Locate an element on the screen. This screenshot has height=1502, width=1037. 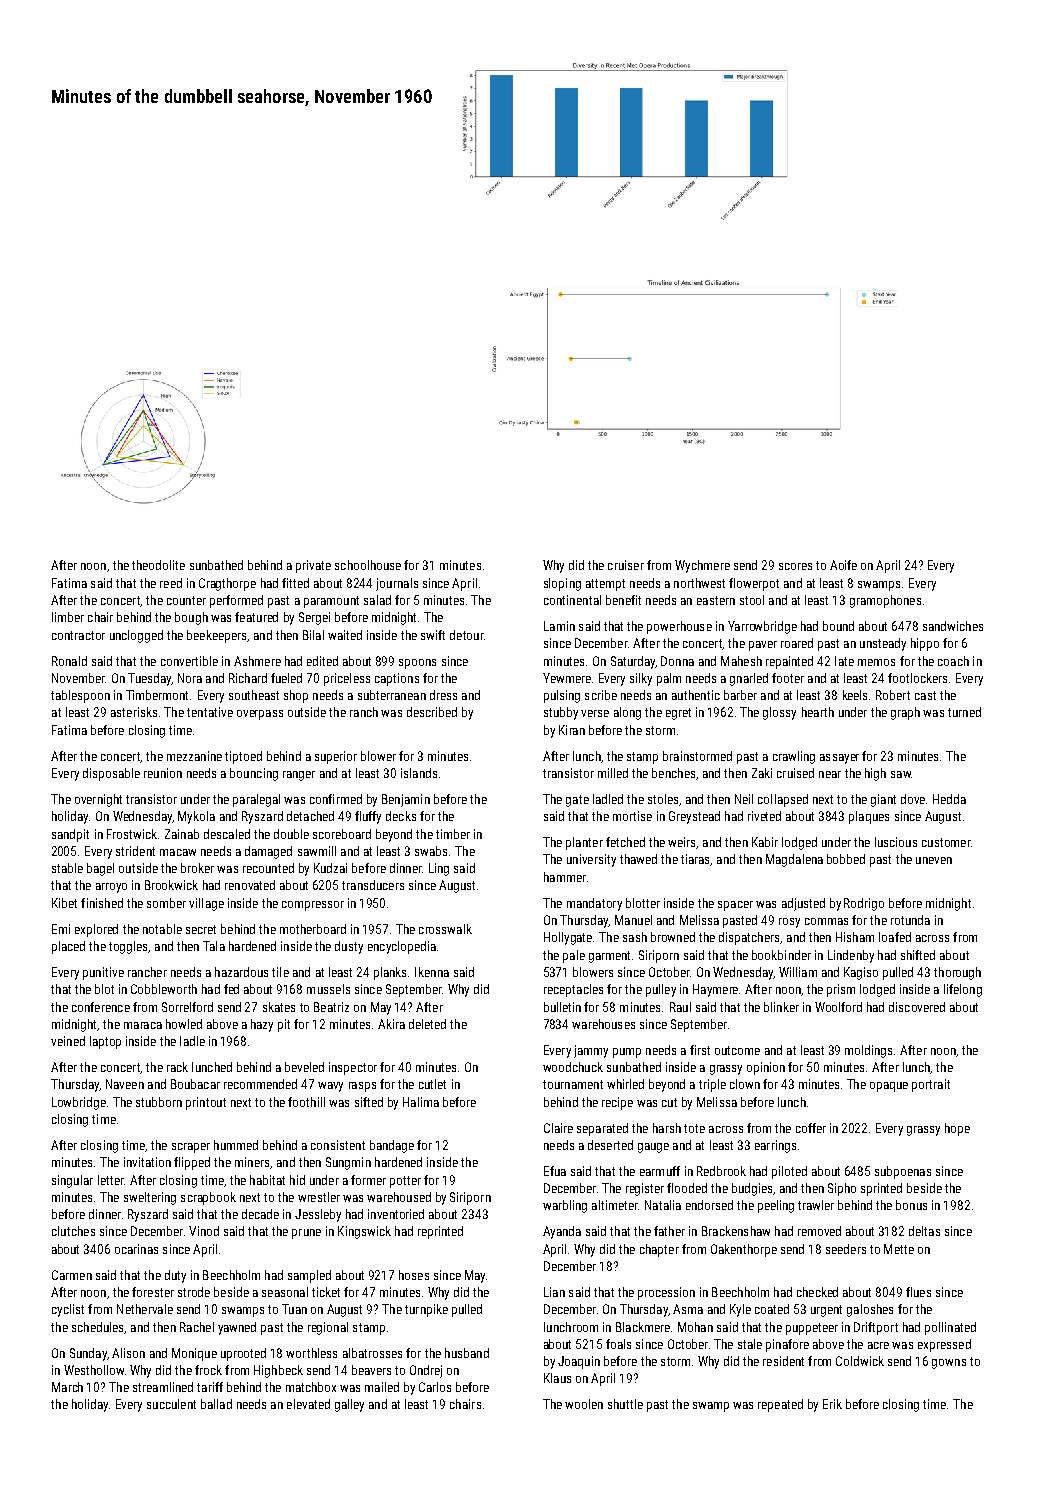
commas is located at coordinates (826, 921).
